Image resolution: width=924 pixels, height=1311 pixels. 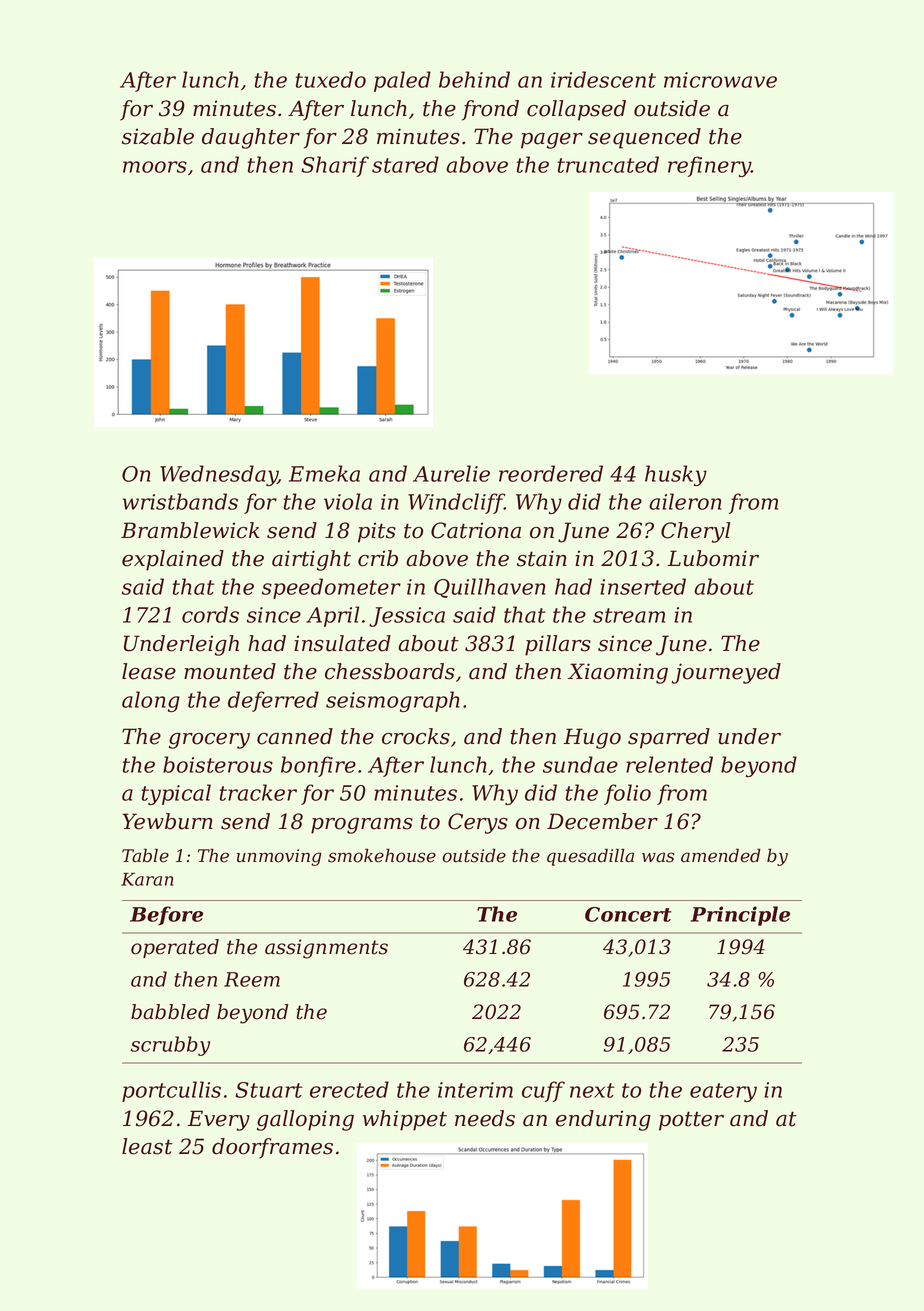 What do you see at coordinates (158, 136) in the page?
I see `sizable` at bounding box center [158, 136].
